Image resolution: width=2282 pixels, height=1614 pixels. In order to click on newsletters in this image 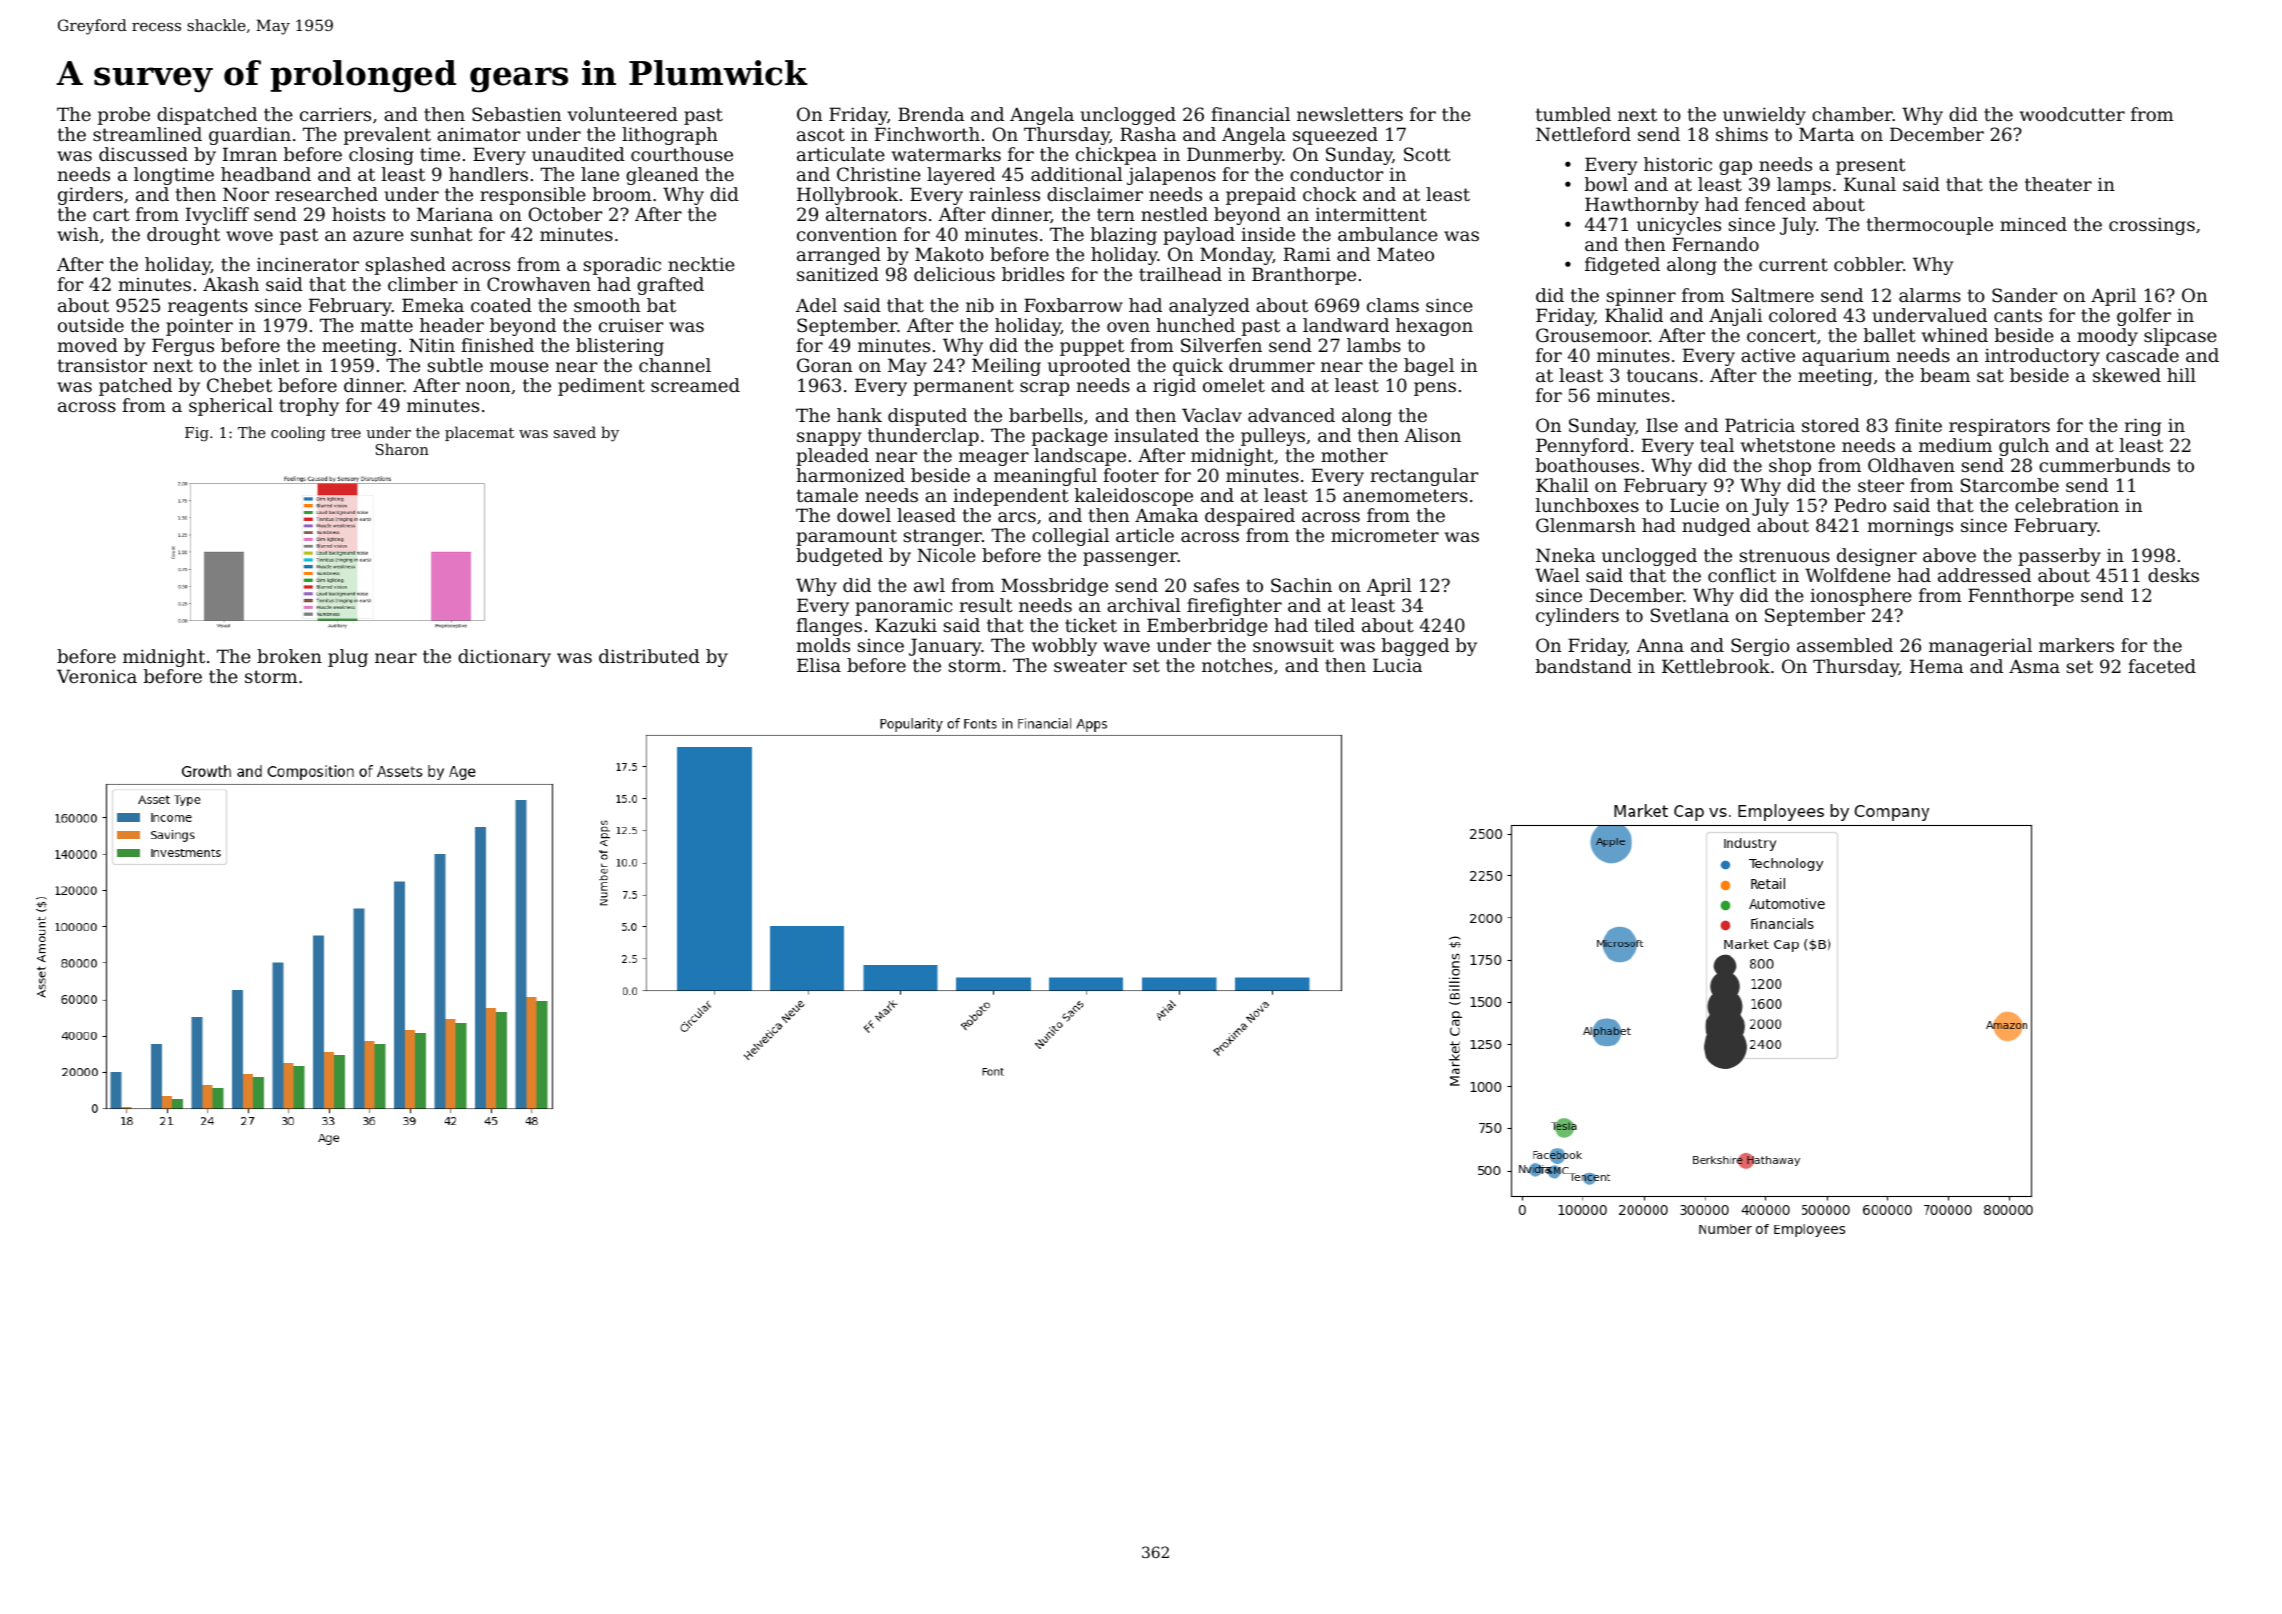, I will do `click(1350, 114)`.
